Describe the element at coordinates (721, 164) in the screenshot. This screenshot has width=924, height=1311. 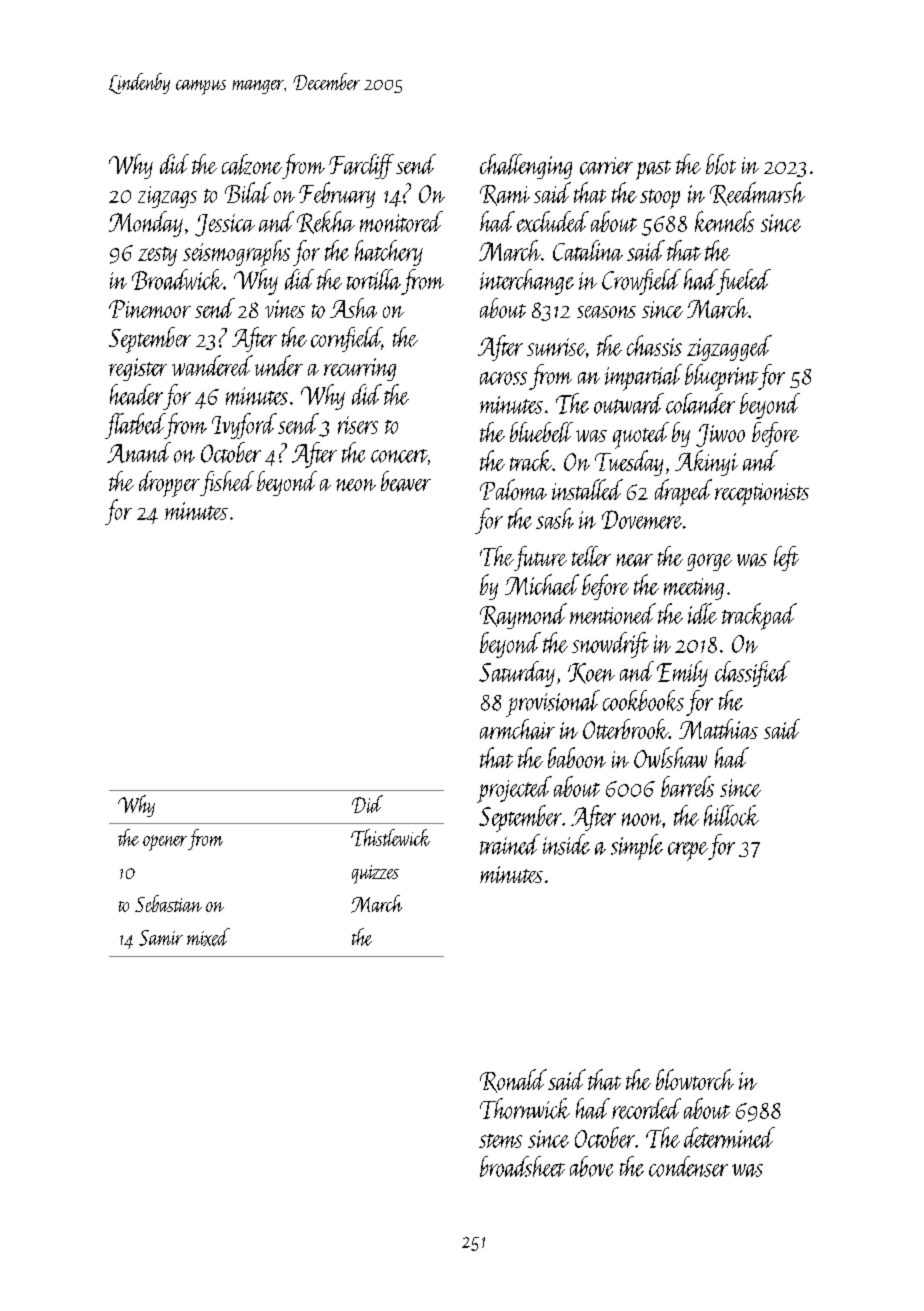
I see `blot` at that location.
